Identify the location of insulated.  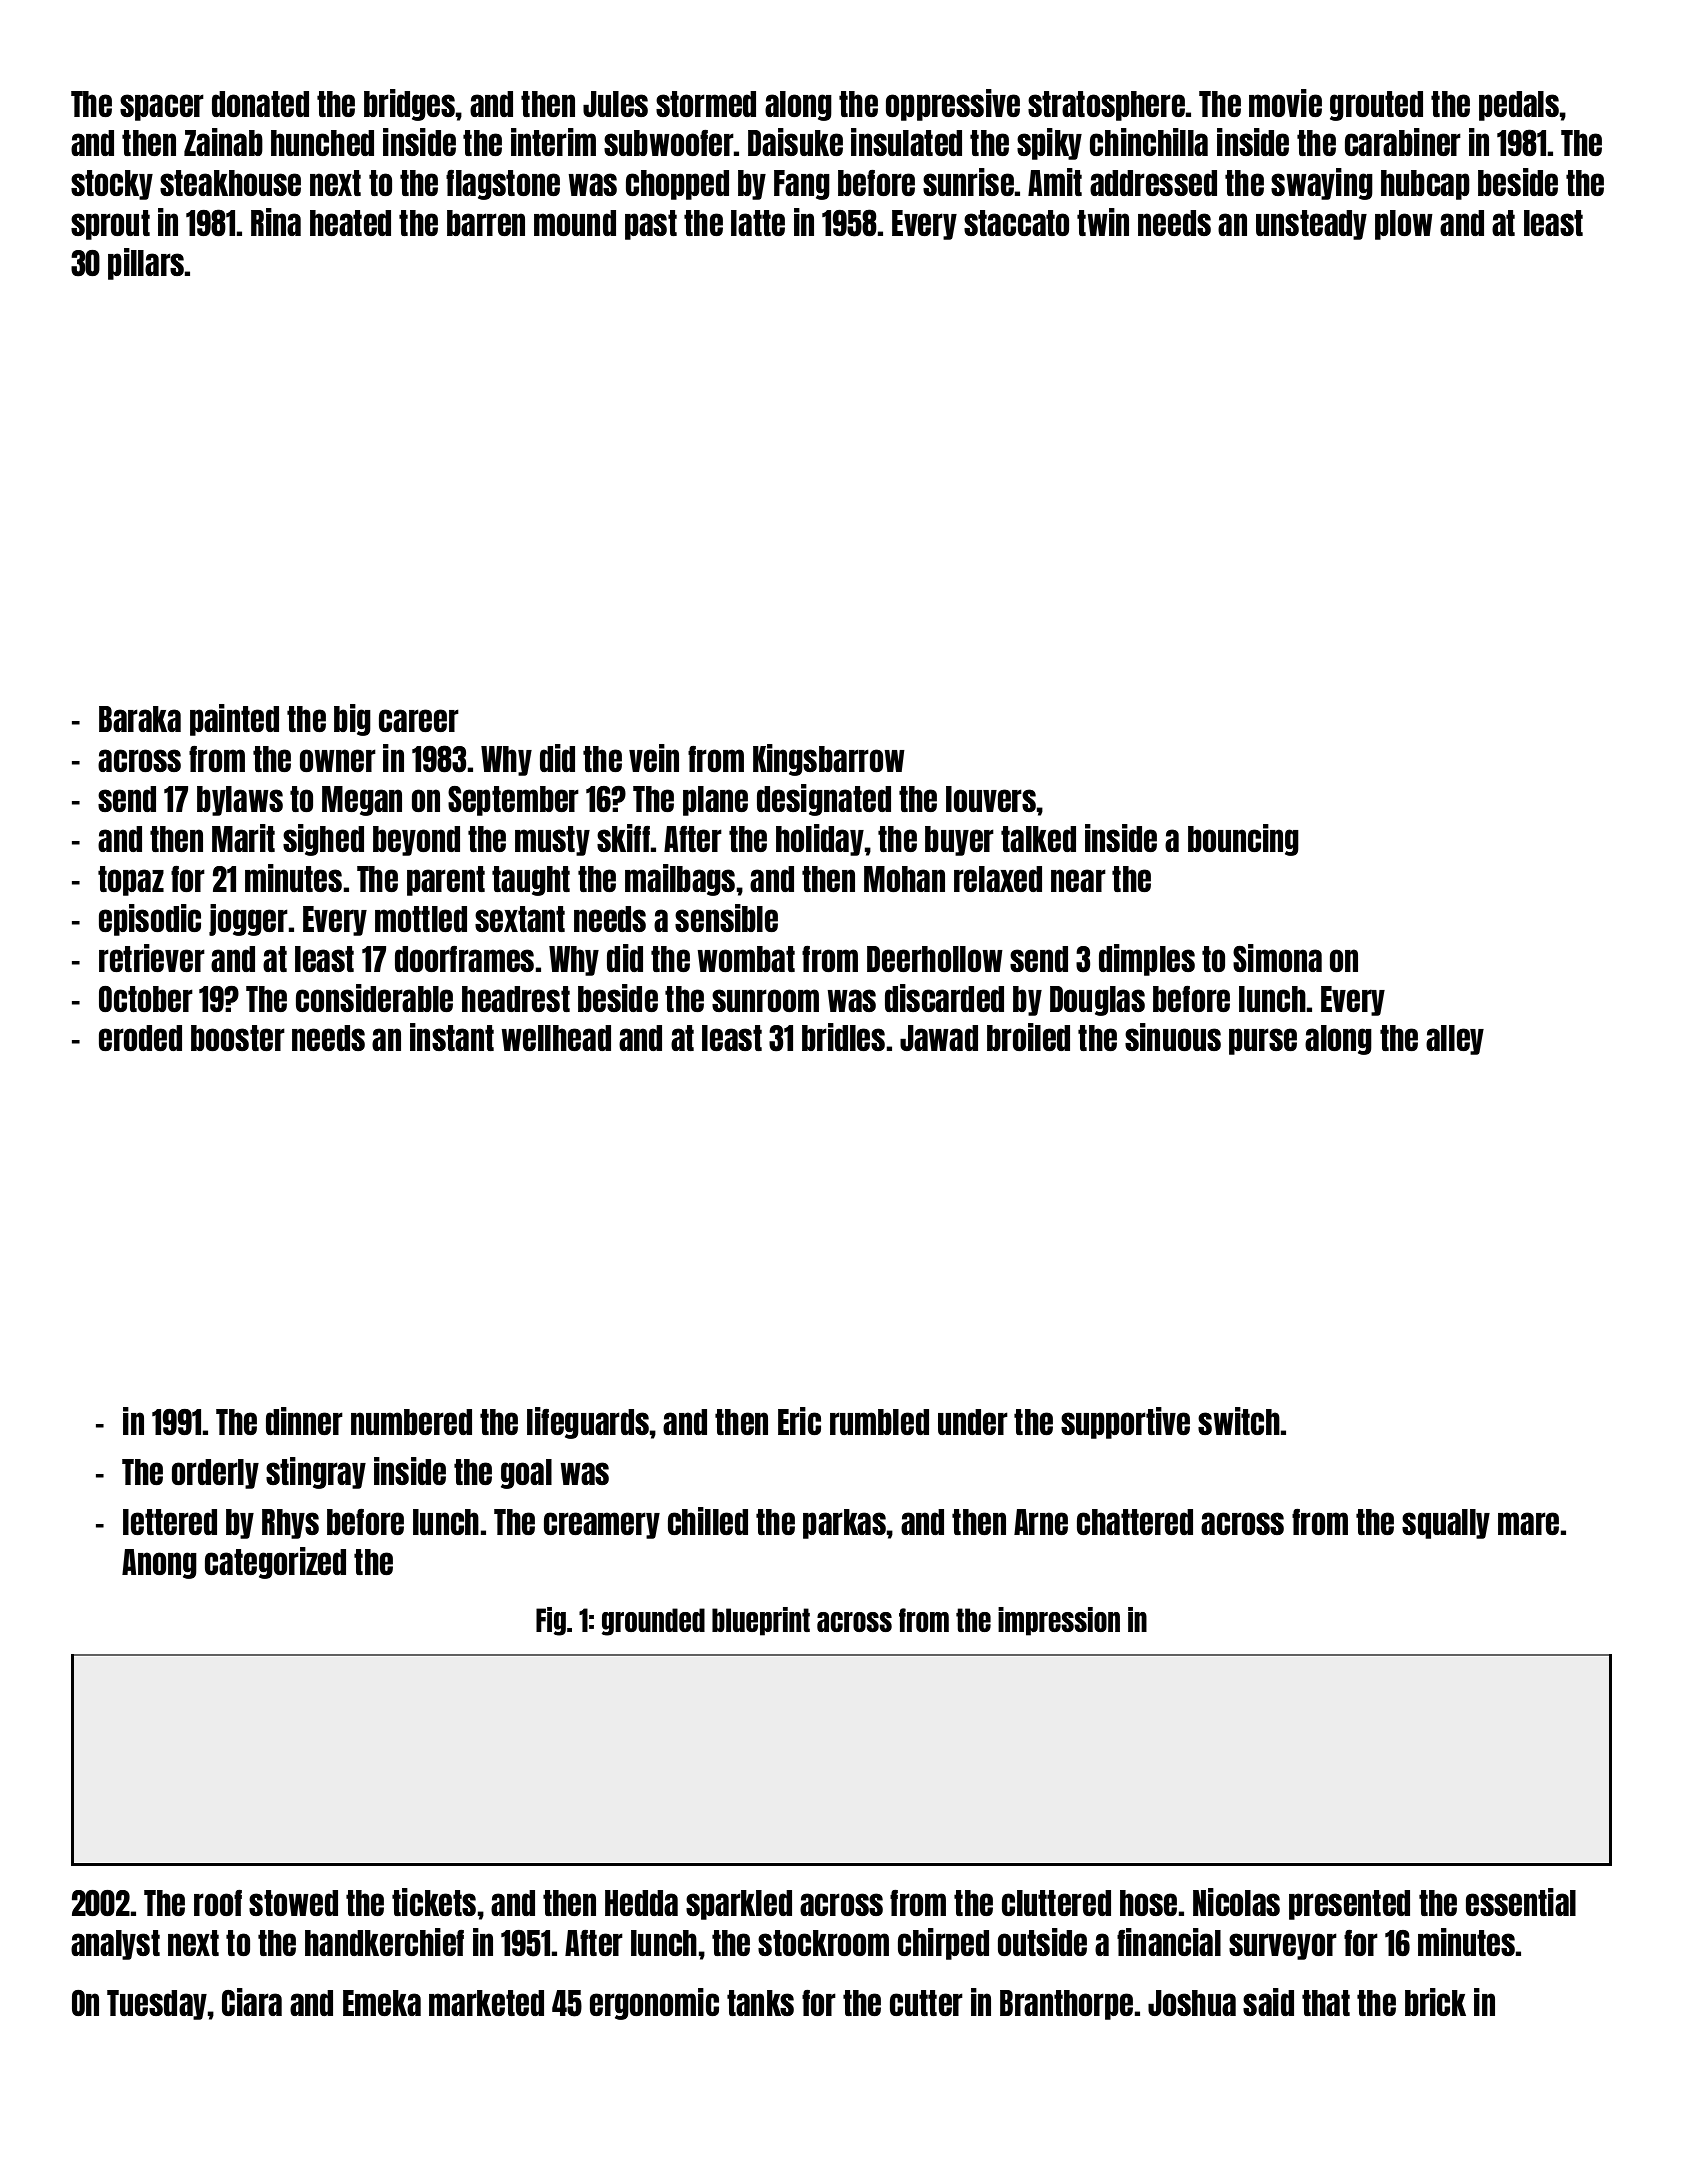
(906, 142).
